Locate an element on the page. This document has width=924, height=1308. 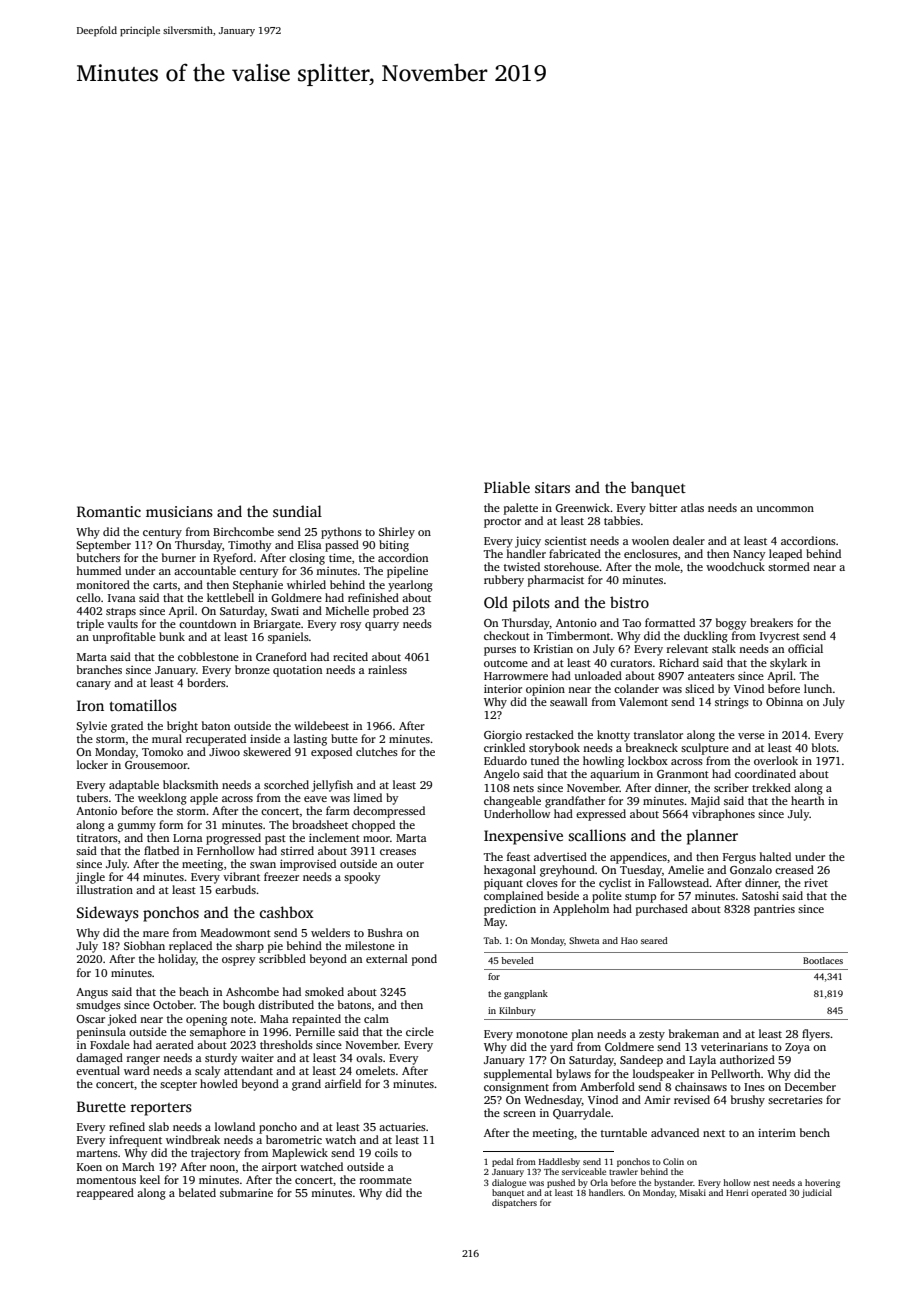
official is located at coordinates (805, 648).
